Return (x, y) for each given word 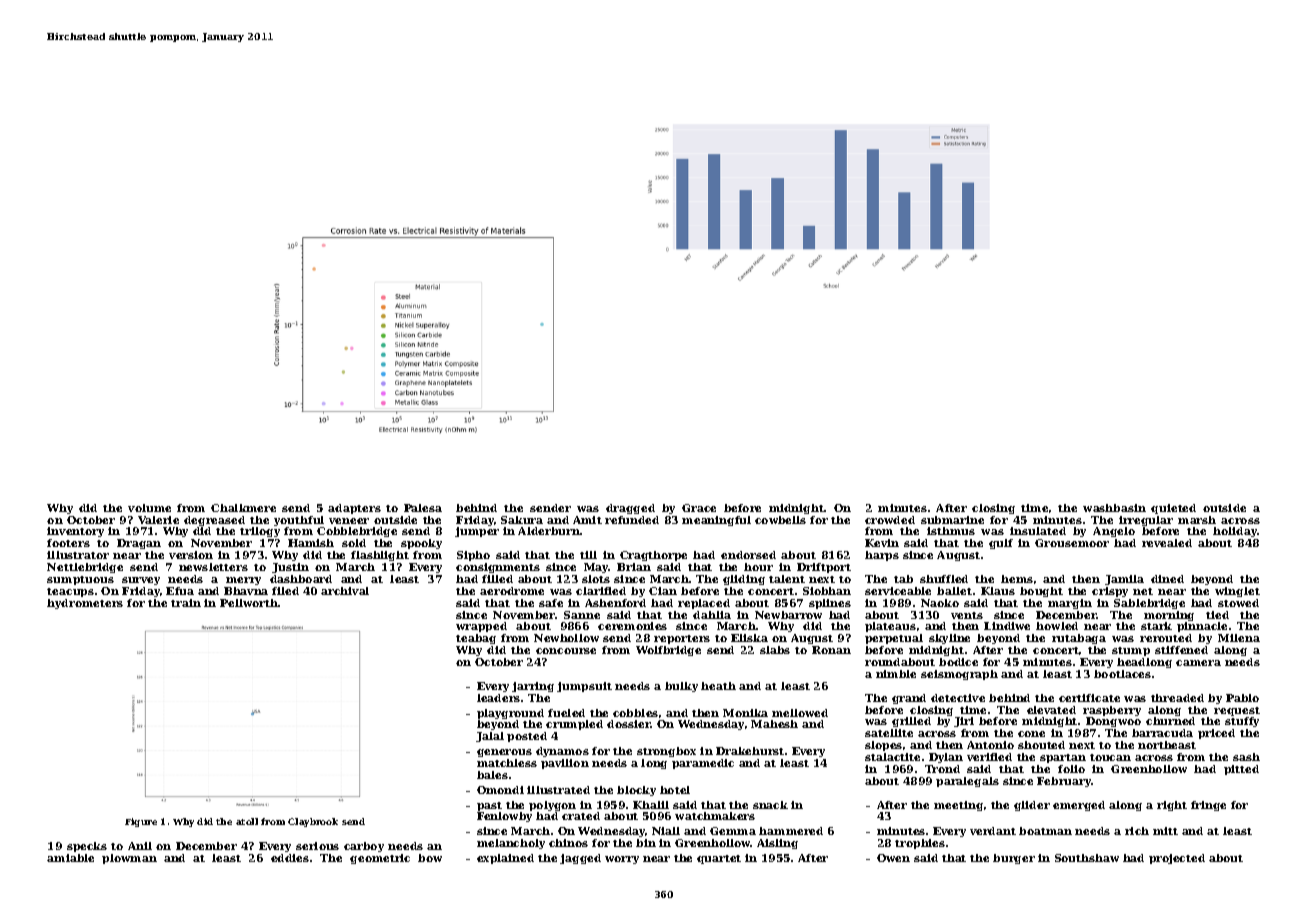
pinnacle (1202, 627)
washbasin (1114, 508)
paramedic (703, 764)
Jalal (490, 737)
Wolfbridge (668, 651)
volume (149, 508)
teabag (476, 639)
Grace (699, 508)
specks (87, 847)
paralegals (967, 782)
